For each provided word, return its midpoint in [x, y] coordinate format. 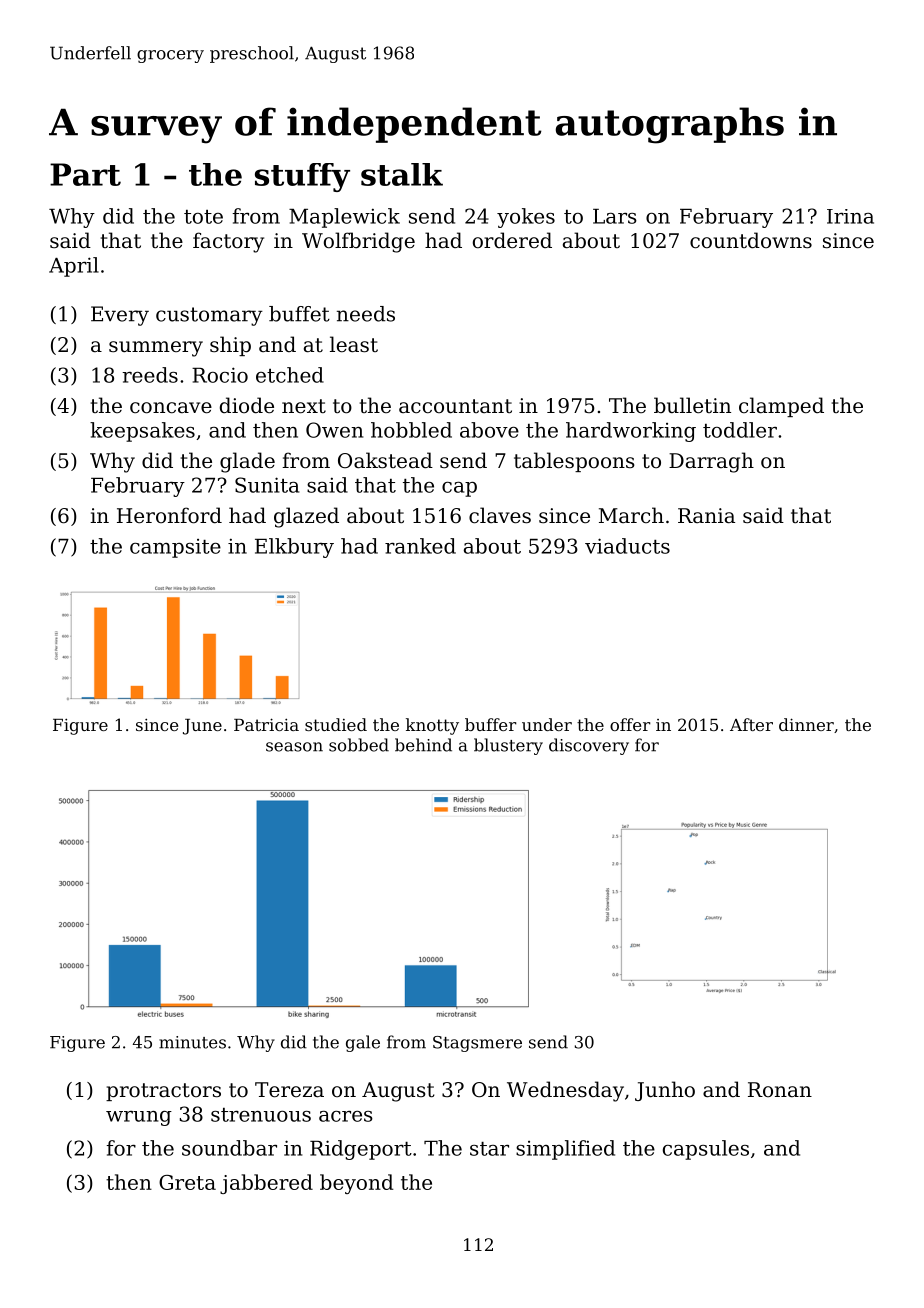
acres [346, 1116]
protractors [163, 1092]
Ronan [780, 1089]
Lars [615, 216]
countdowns [751, 240]
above [489, 430]
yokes [526, 218]
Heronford [169, 515]
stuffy [302, 177]
